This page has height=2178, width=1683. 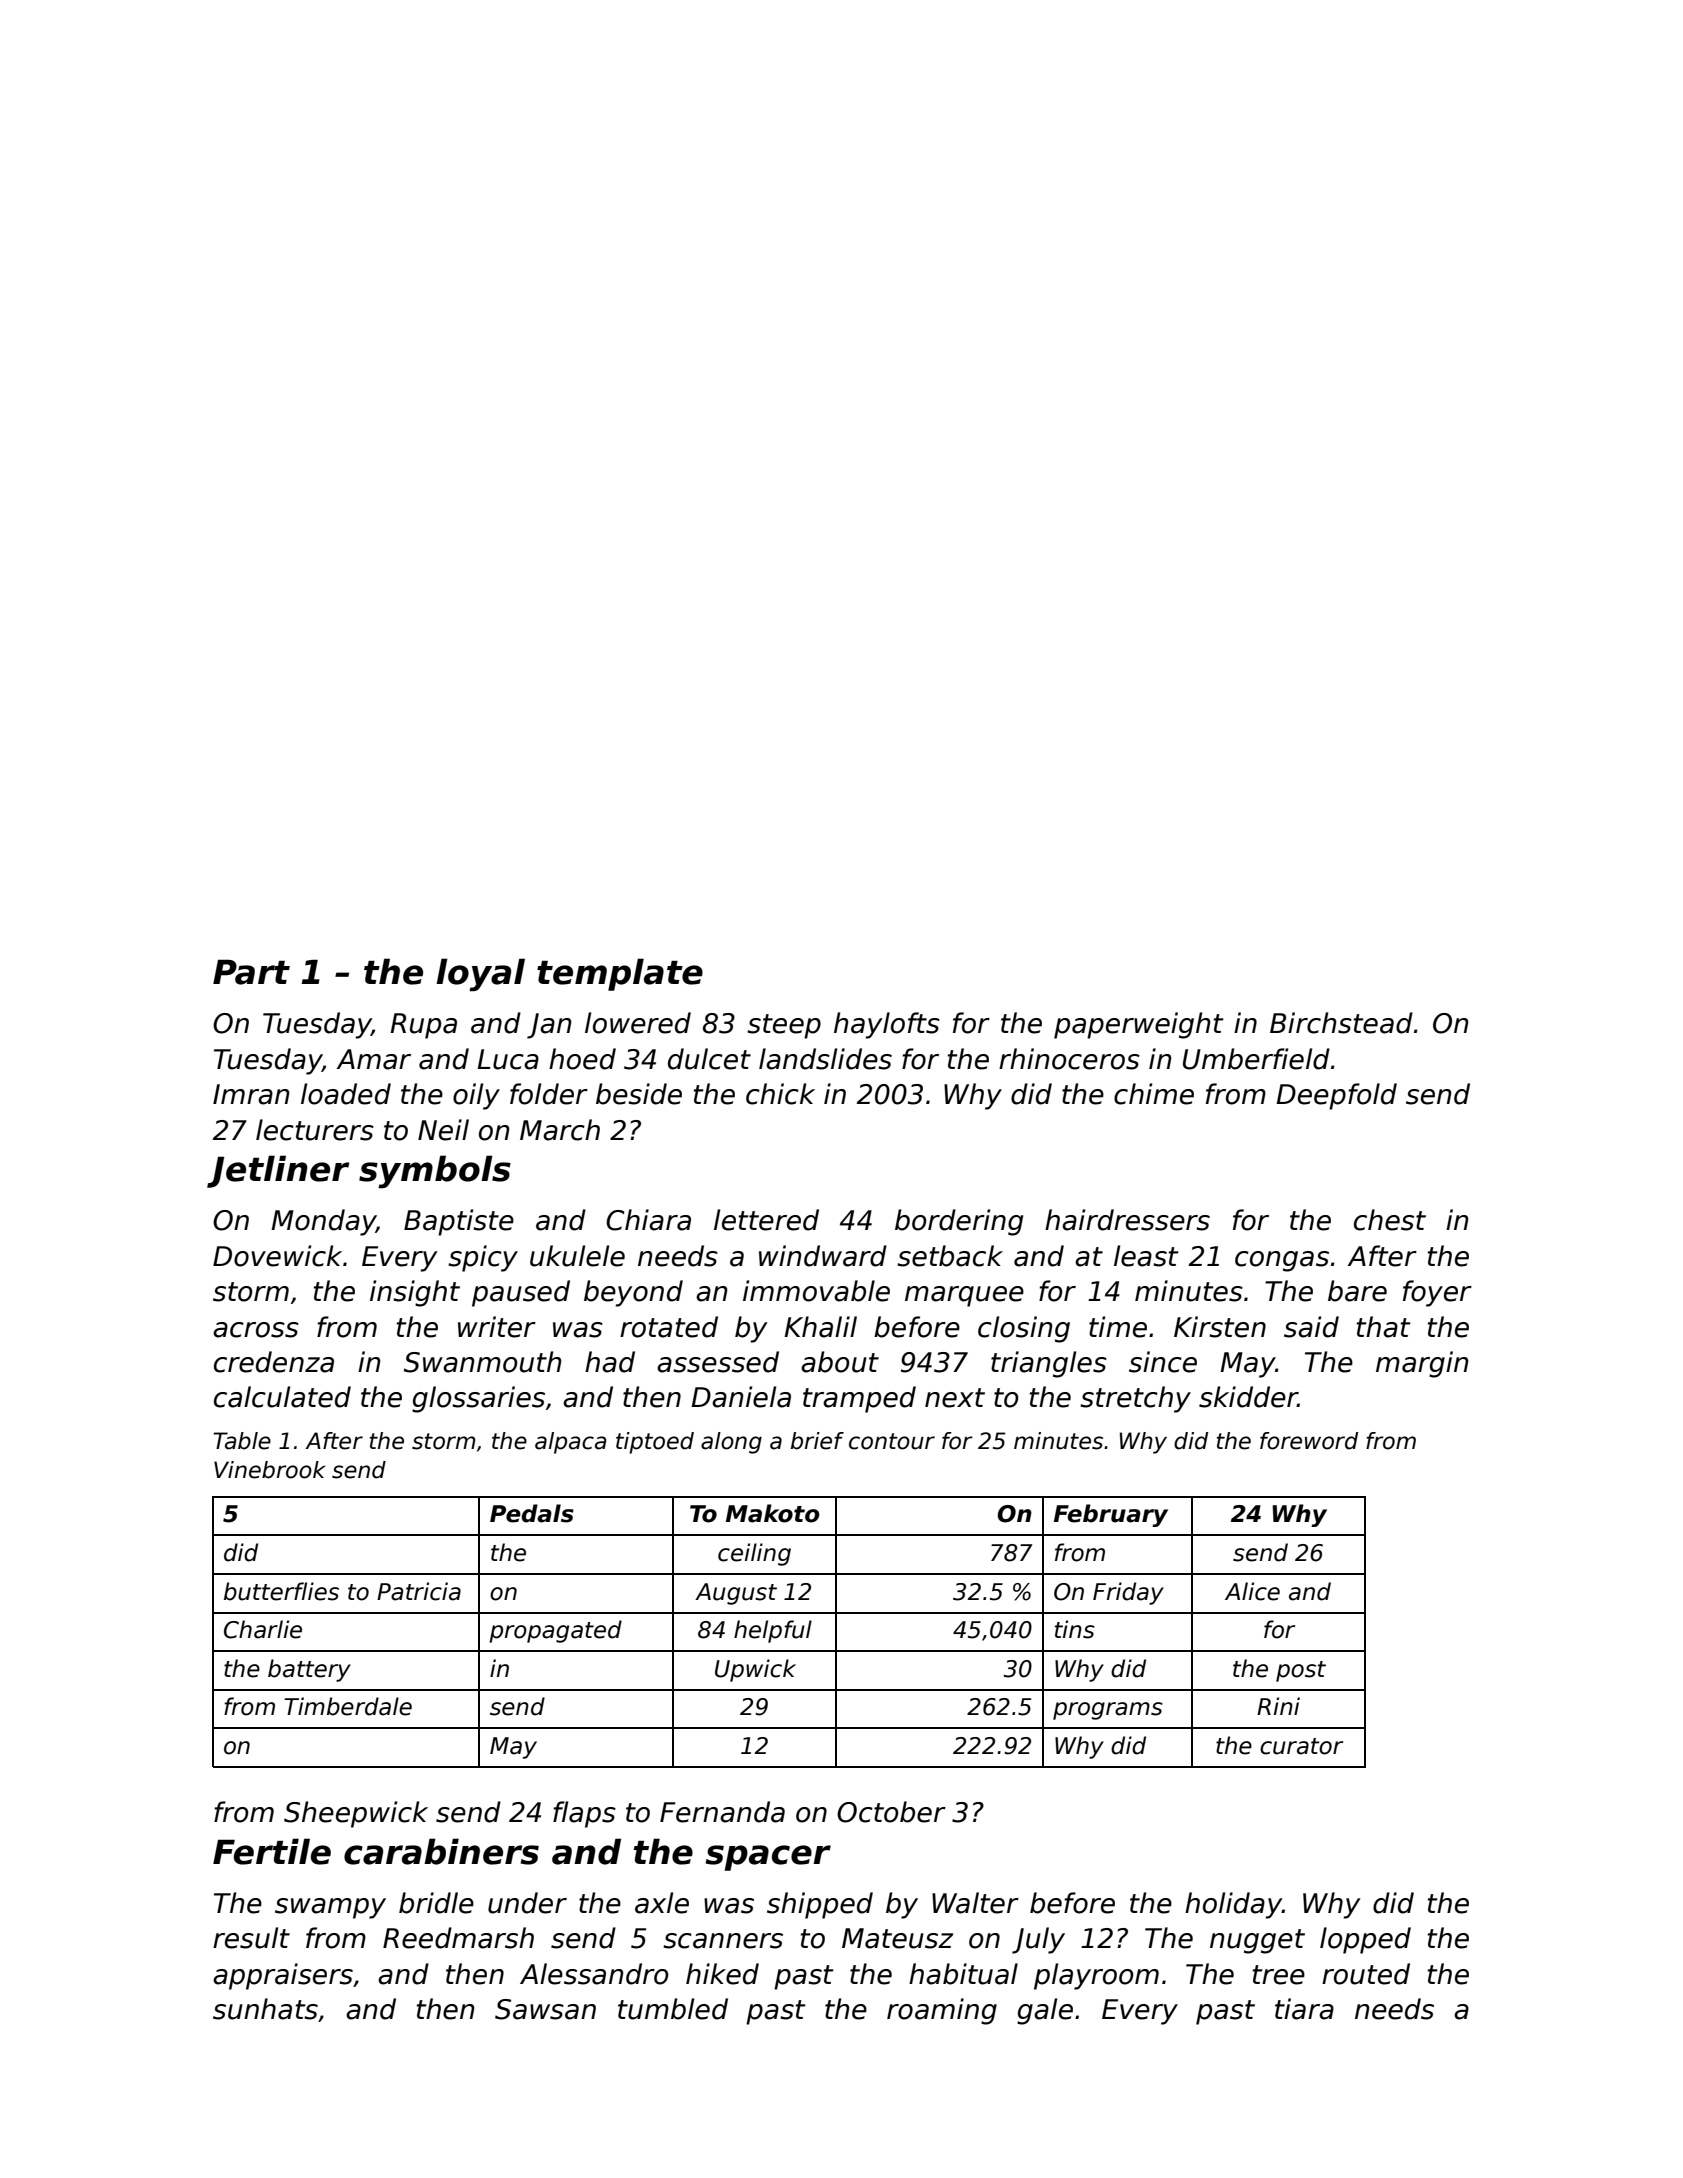 What do you see at coordinates (281, 1591) in the page?
I see `butterflies` at bounding box center [281, 1591].
